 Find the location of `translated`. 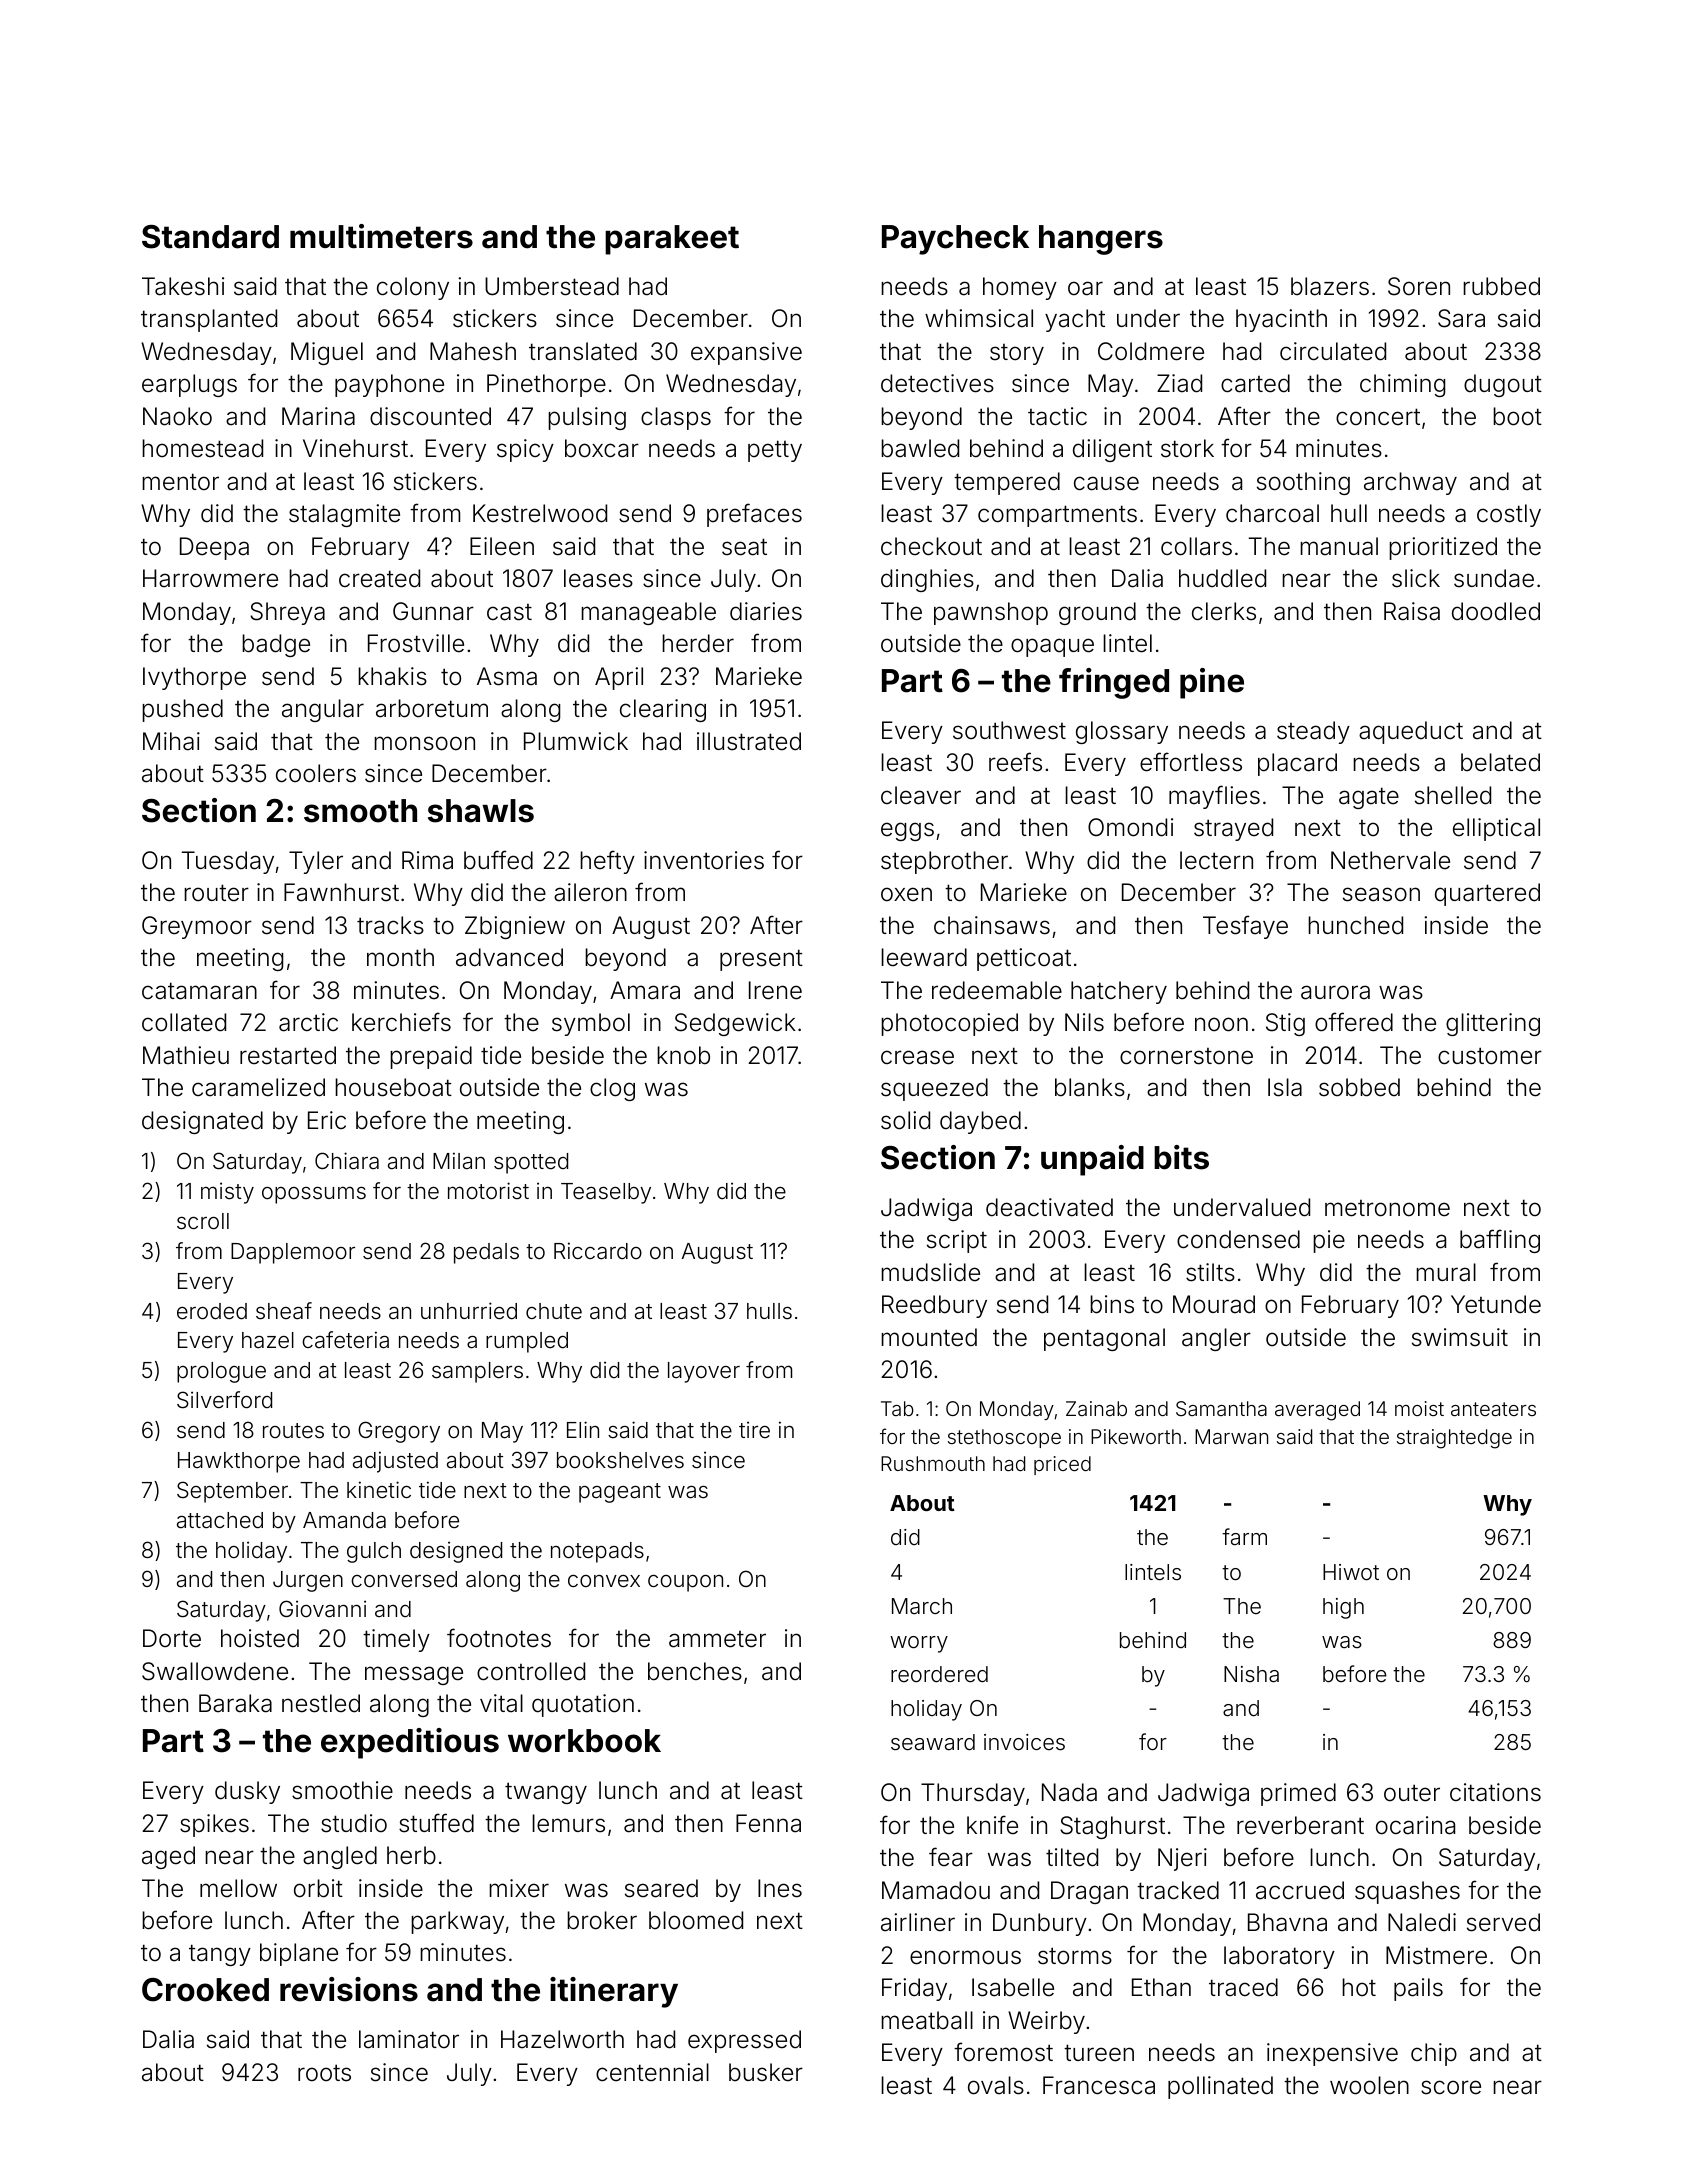

translated is located at coordinates (583, 351).
